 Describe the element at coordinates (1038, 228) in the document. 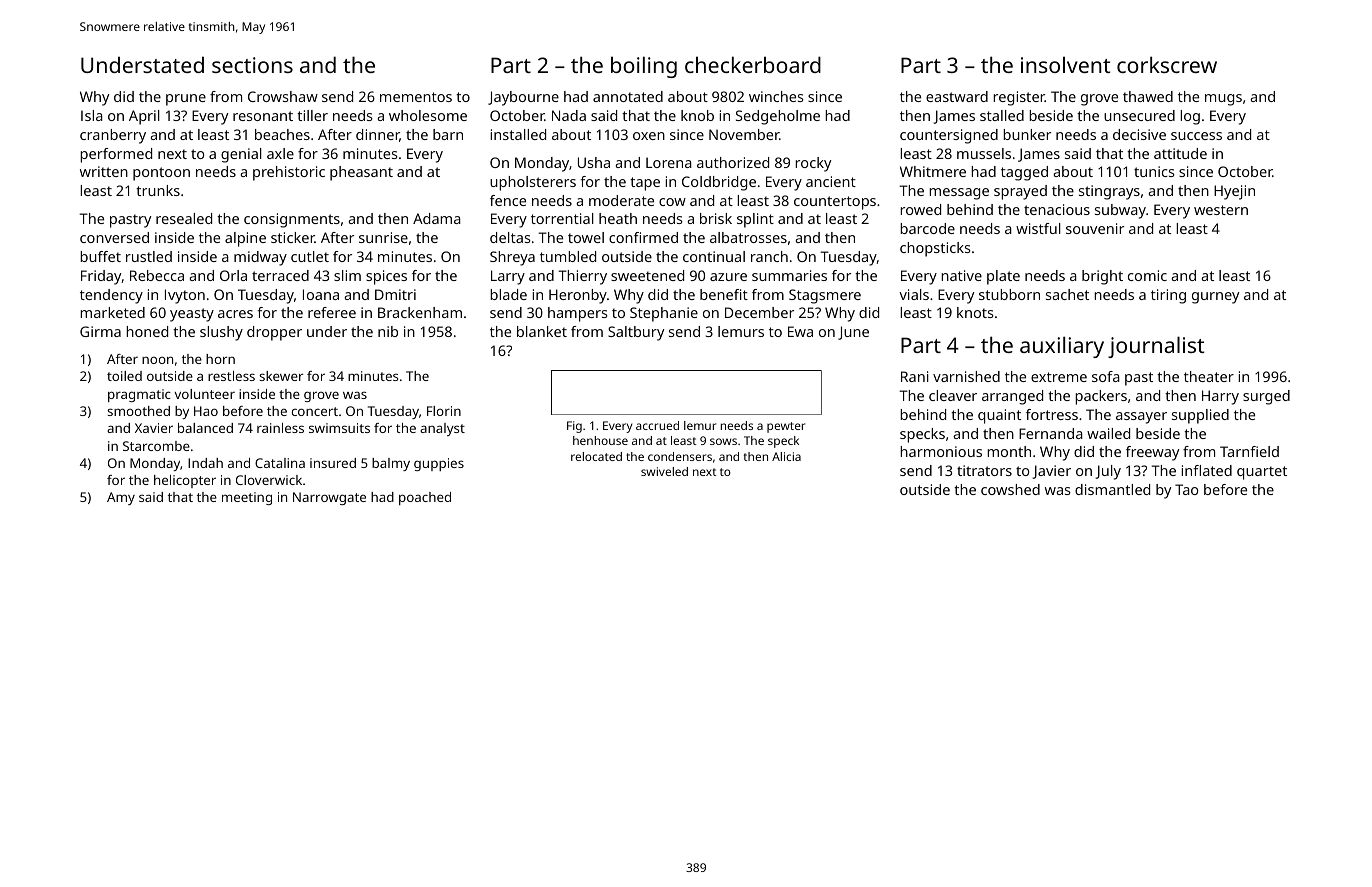

I see `wistful` at that location.
